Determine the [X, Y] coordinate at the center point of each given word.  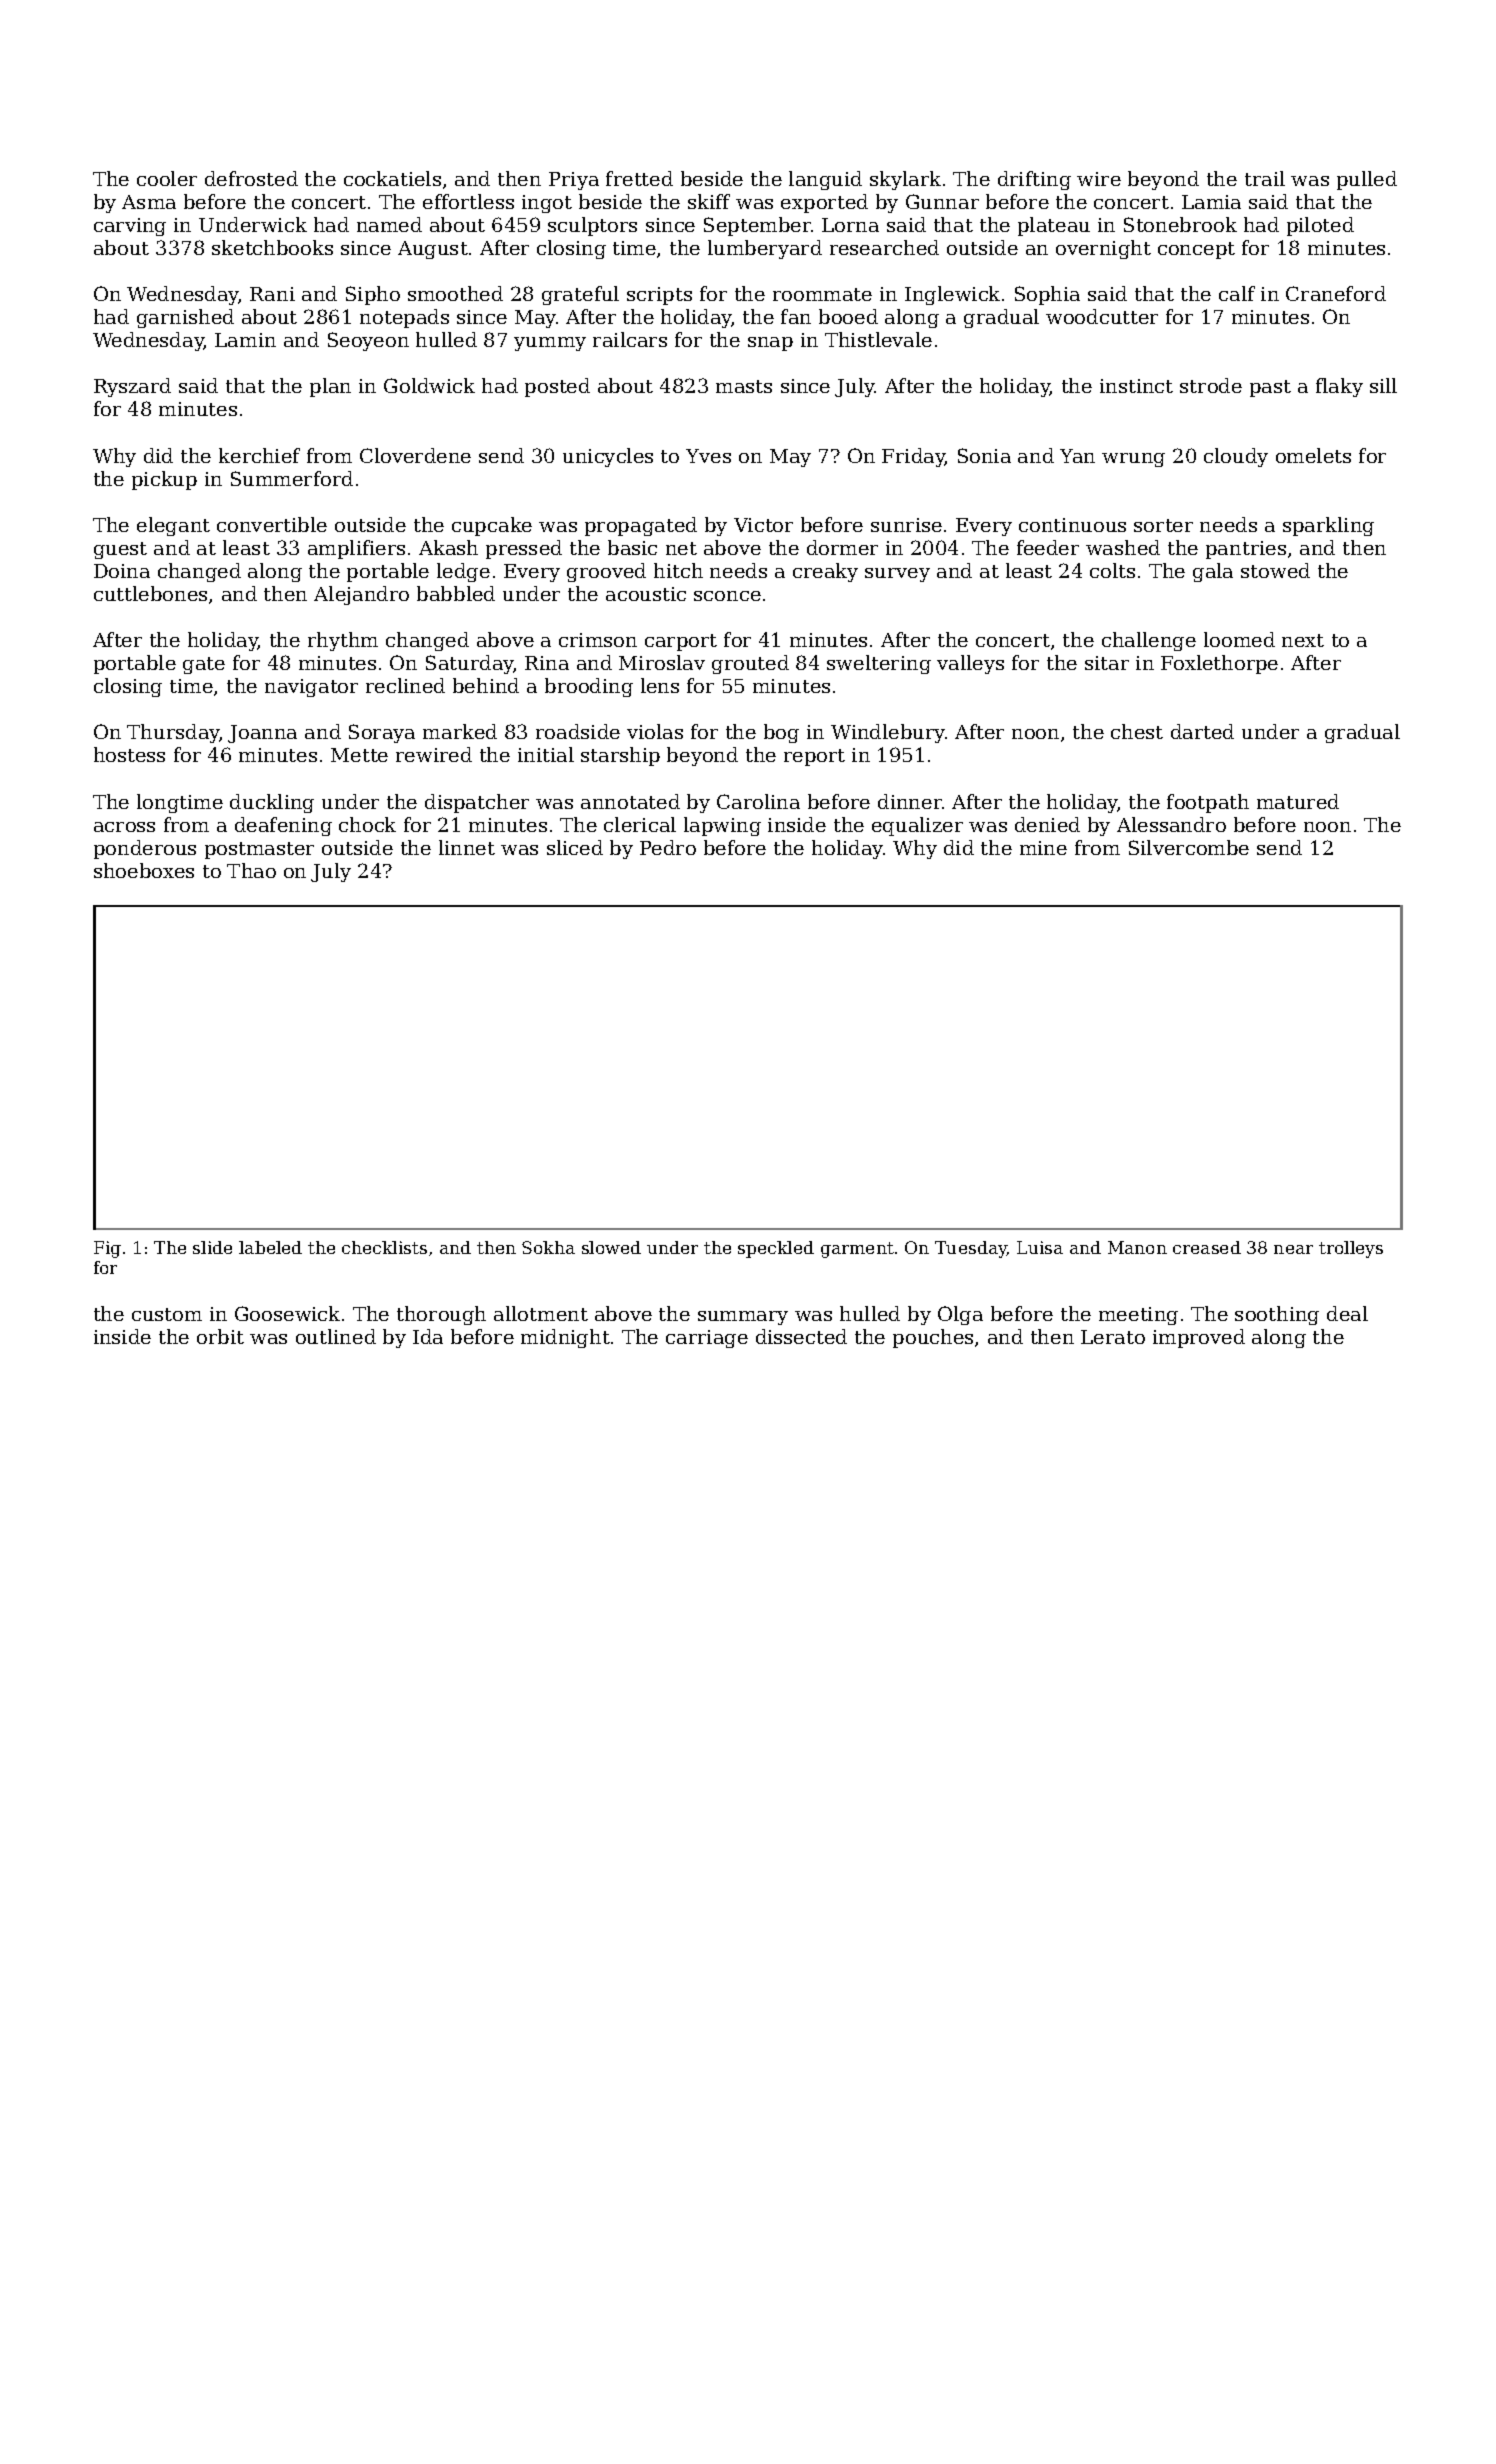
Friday [913, 457]
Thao [251, 870]
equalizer [917, 826]
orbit [220, 1336]
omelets [1313, 455]
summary [743, 1318]
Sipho [373, 295]
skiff [709, 201]
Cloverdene [415, 455]
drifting [1034, 180]
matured [1298, 801]
